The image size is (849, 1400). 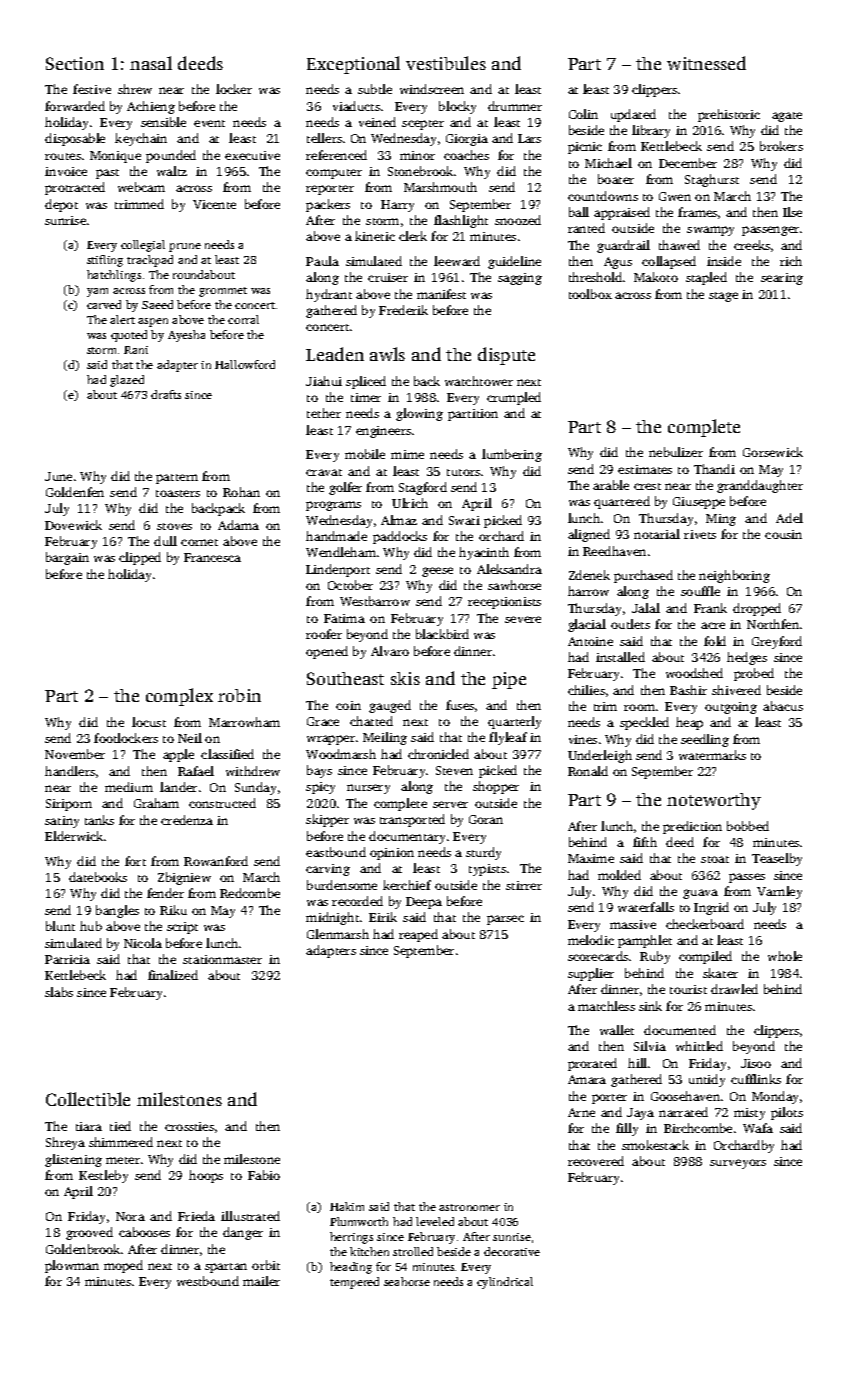 What do you see at coordinates (375, 236) in the screenshot?
I see `kinetic` at bounding box center [375, 236].
